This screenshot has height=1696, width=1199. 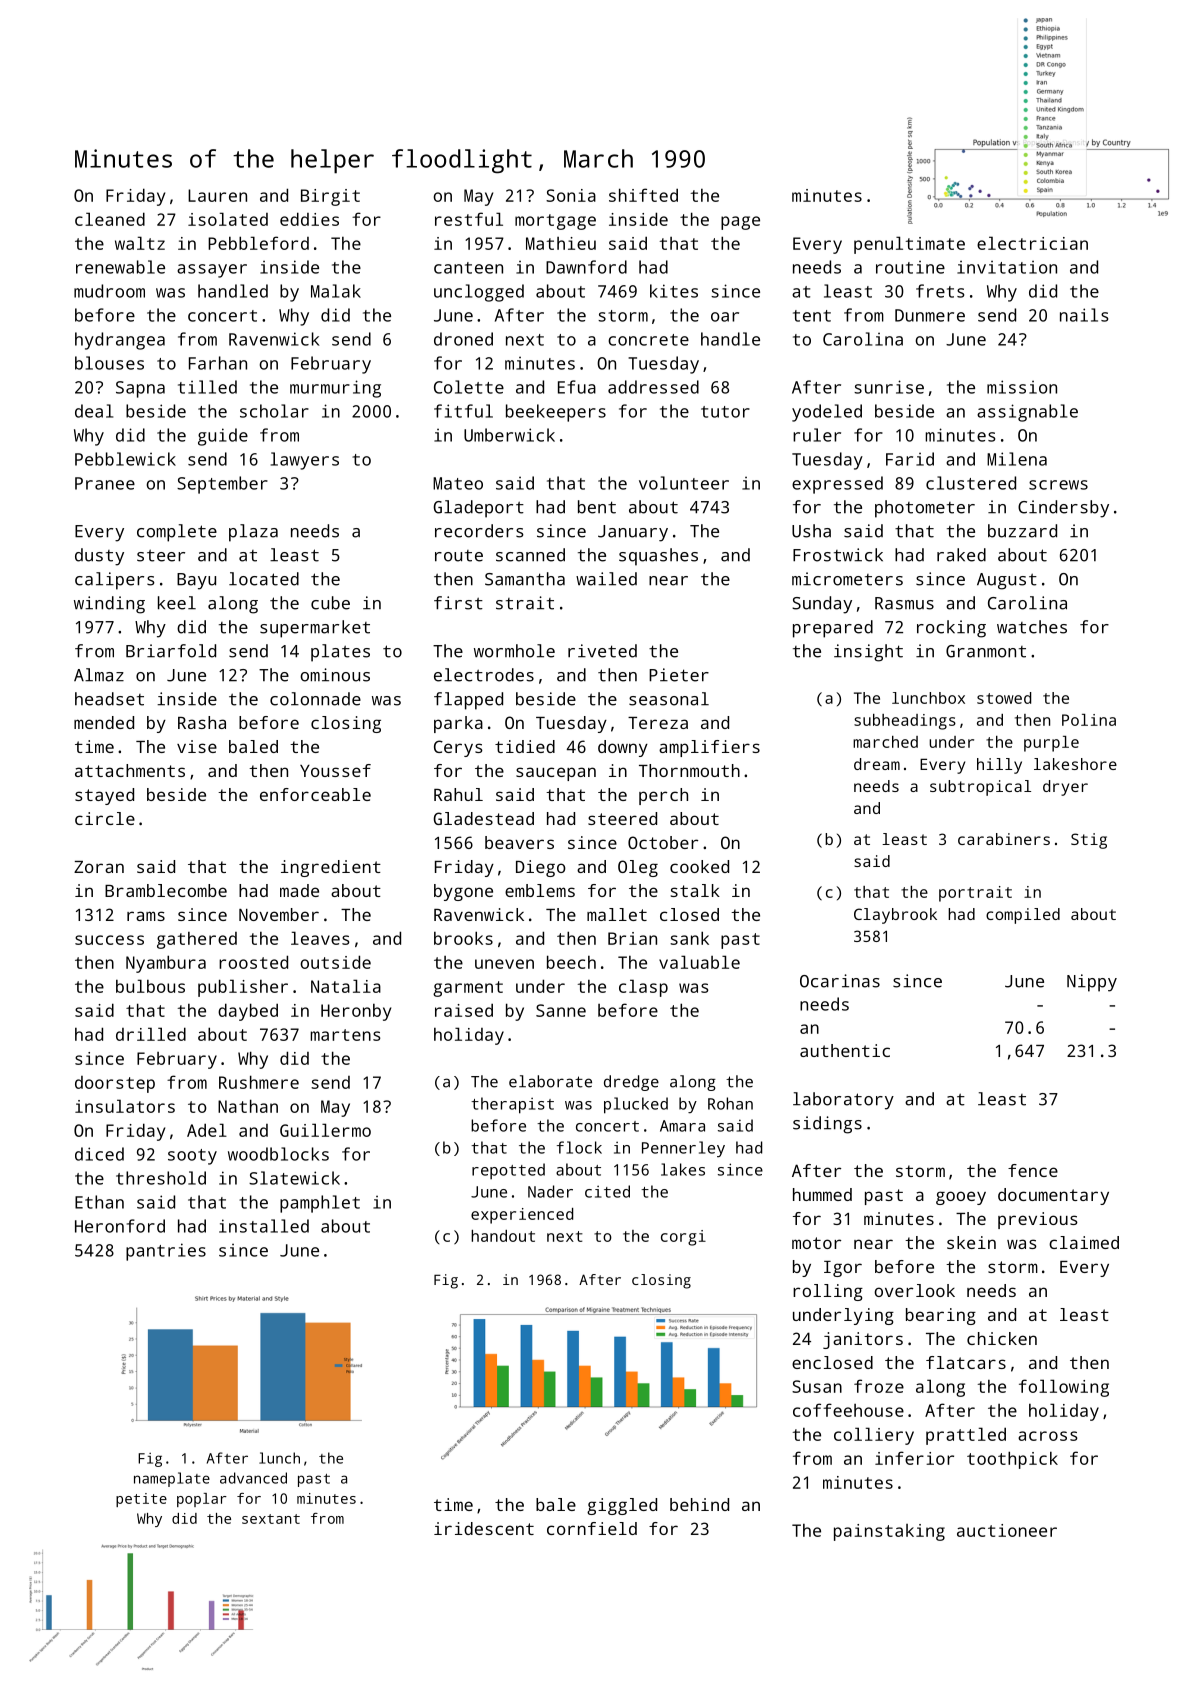 What do you see at coordinates (1032, 243) in the screenshot?
I see `electrician` at bounding box center [1032, 243].
